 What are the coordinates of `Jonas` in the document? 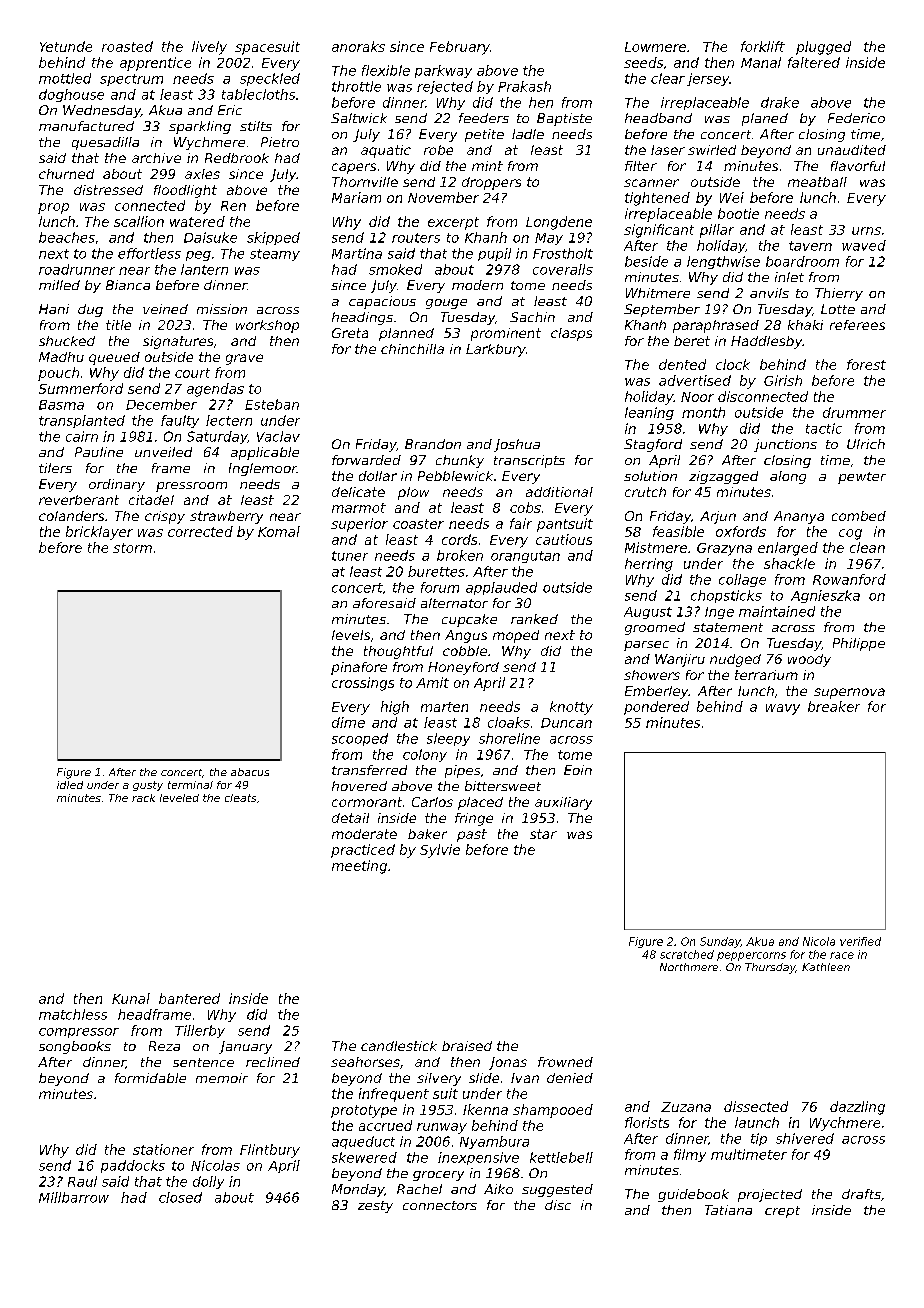 It's located at (508, 1063).
